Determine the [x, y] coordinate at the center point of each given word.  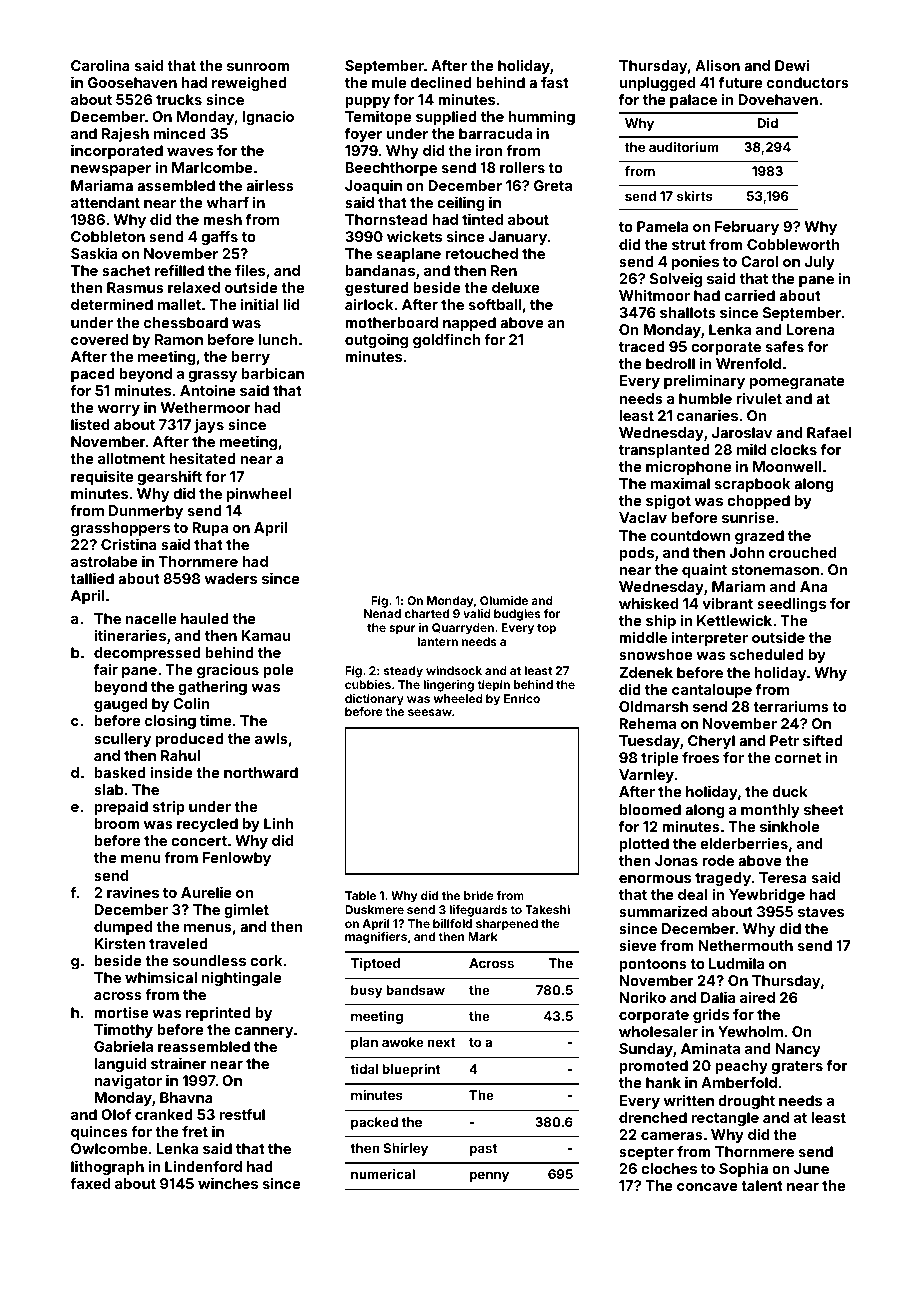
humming [541, 118]
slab [108, 789]
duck [790, 791]
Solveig [676, 279]
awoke [403, 1042]
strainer [179, 1063]
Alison [717, 65]
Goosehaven [132, 82]
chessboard [186, 322]
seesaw [430, 712]
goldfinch [446, 341]
